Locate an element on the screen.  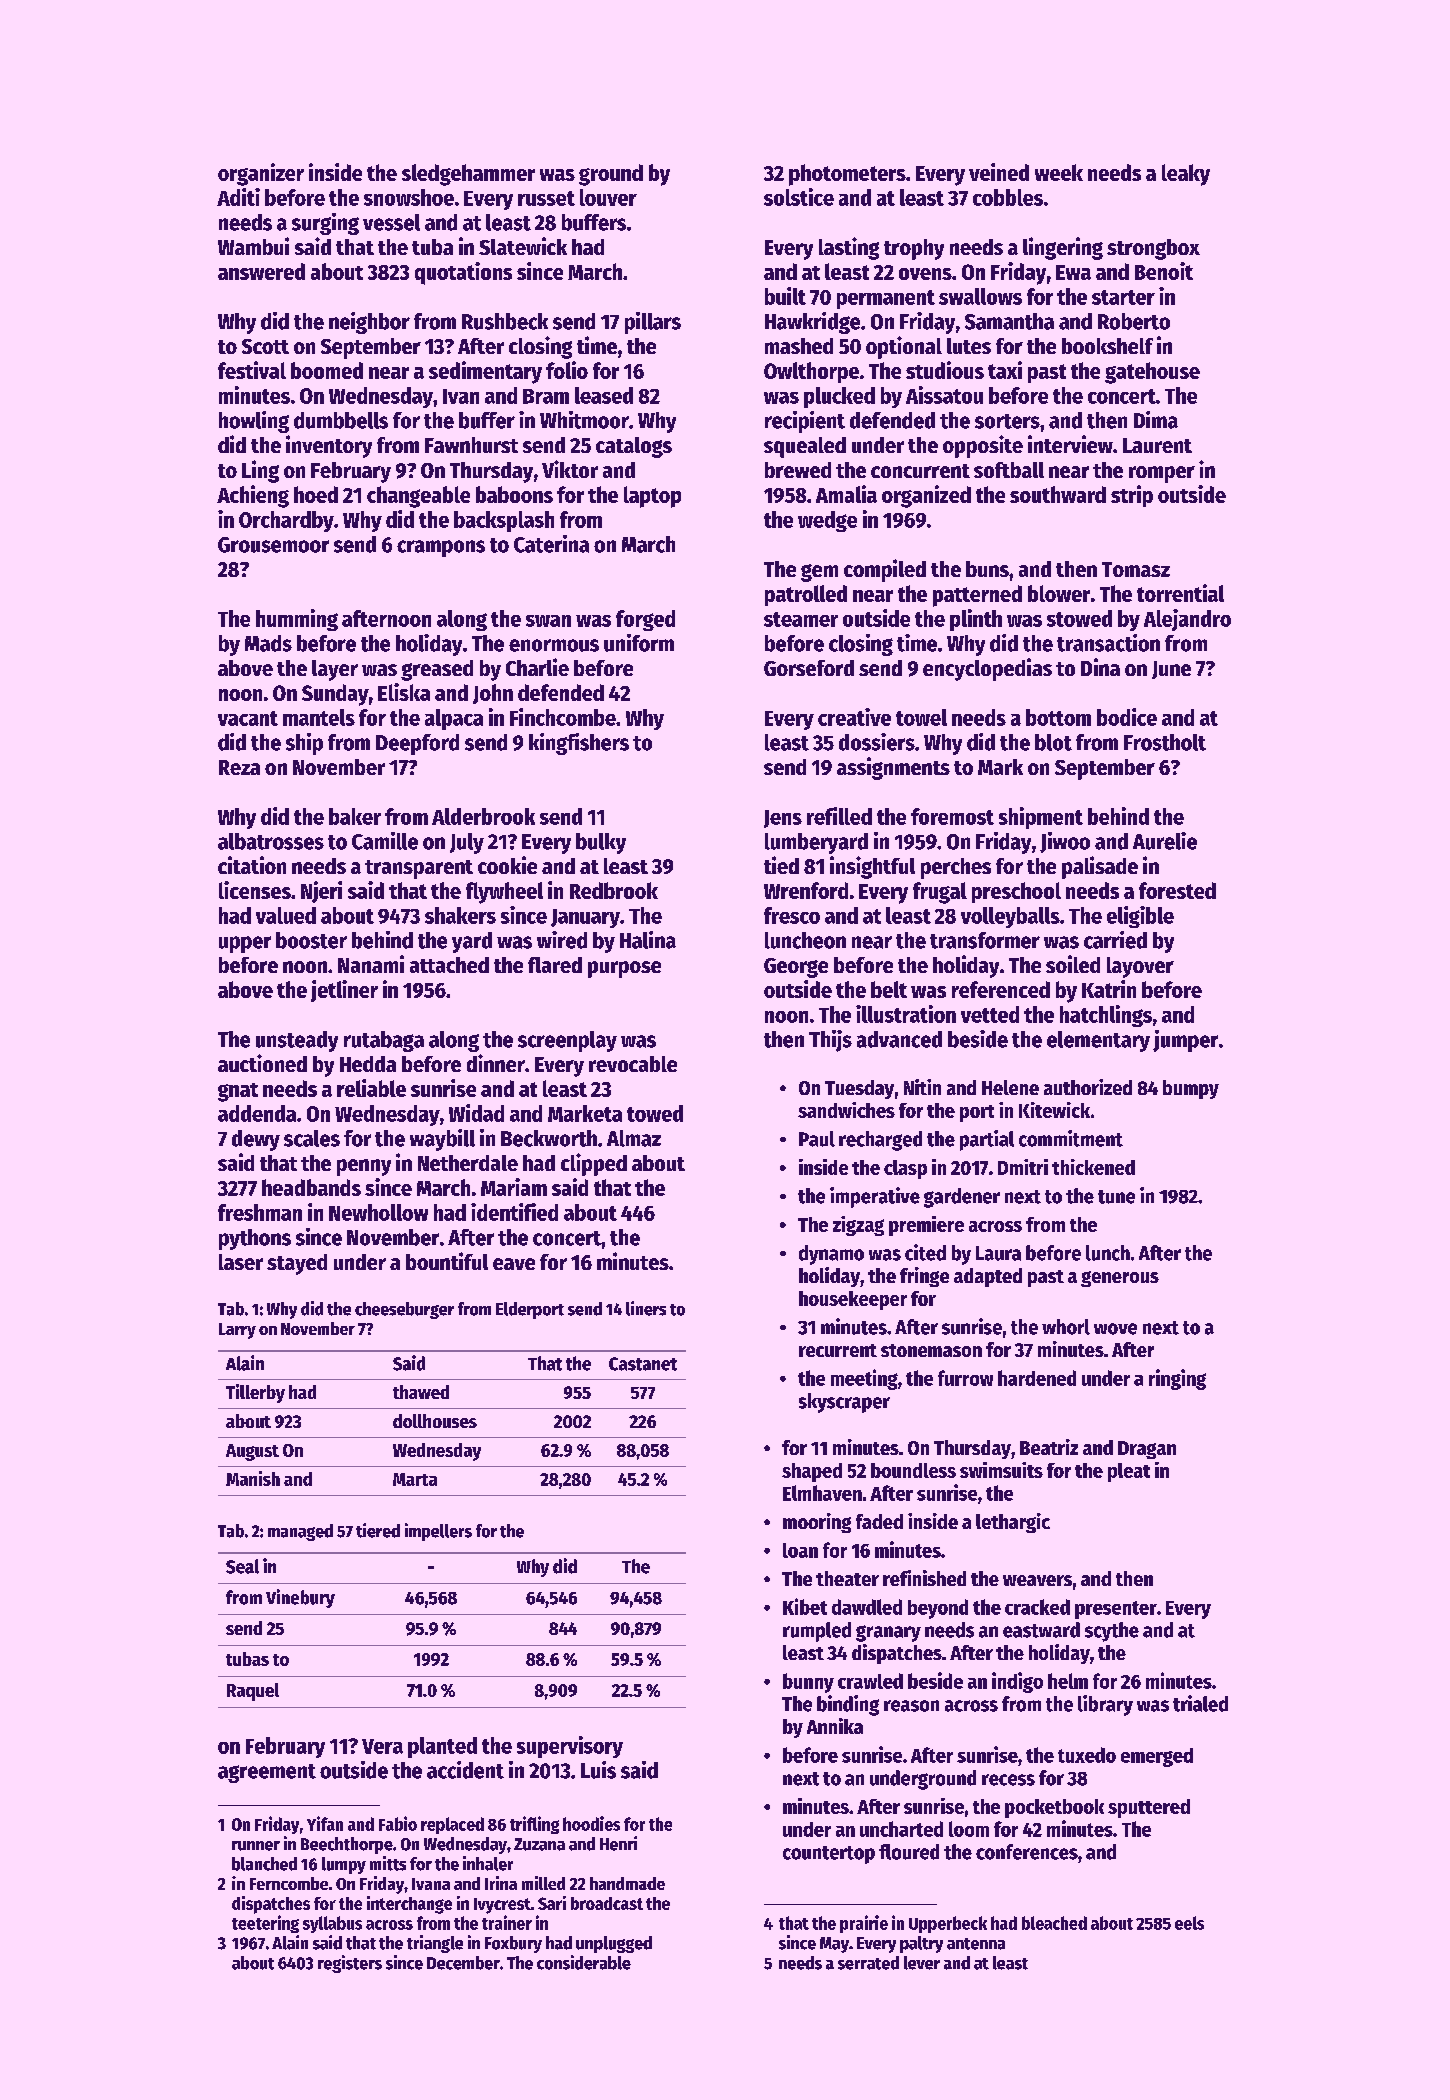
snowshoe is located at coordinates (409, 197).
